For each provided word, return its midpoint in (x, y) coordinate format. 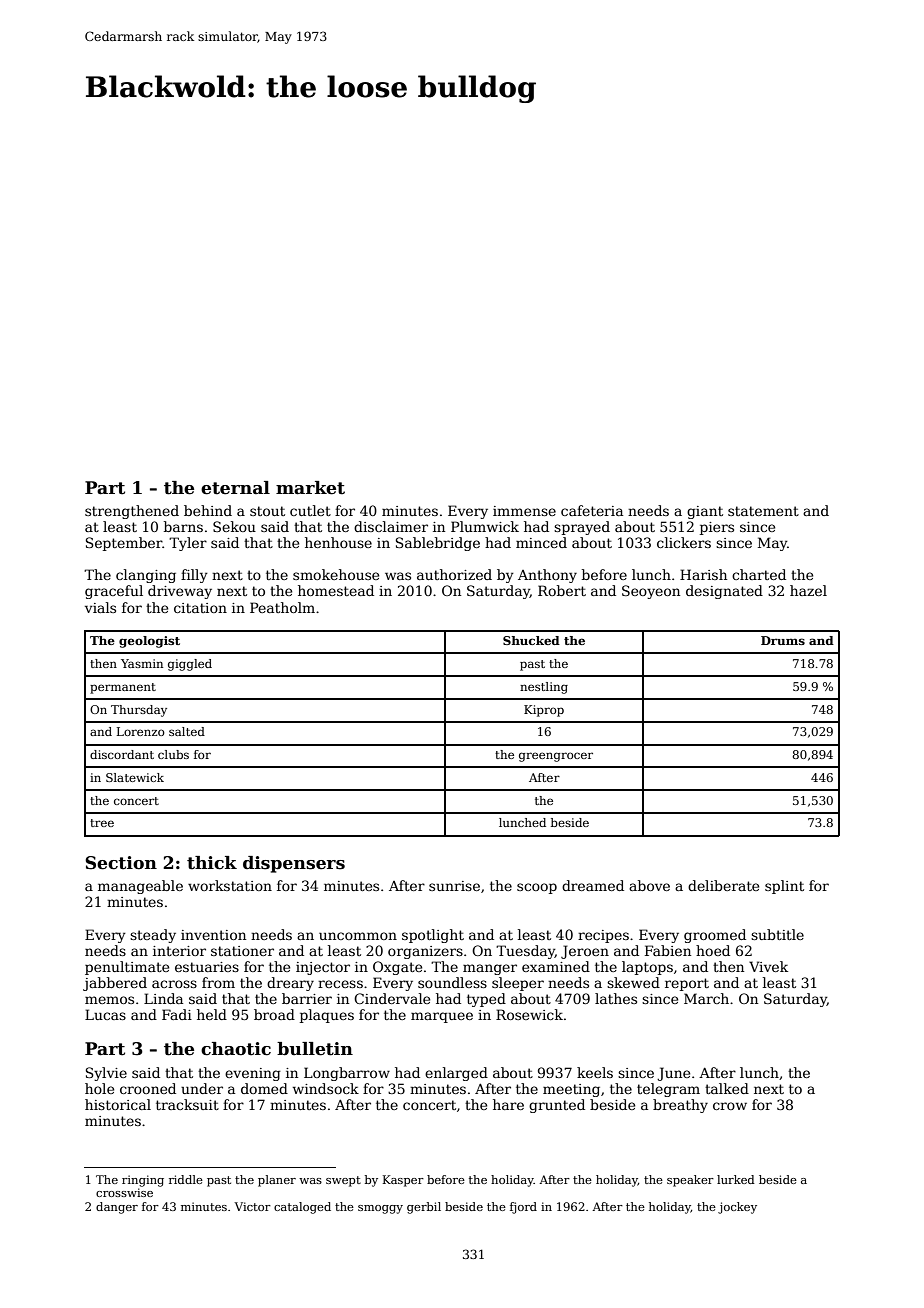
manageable (140, 887)
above (649, 885)
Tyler (188, 544)
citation (200, 608)
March (706, 998)
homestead (336, 590)
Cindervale (392, 998)
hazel (808, 590)
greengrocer (556, 757)
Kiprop (544, 711)
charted (759, 574)
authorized (454, 574)
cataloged (302, 1208)
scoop (537, 888)
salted (187, 731)
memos (109, 1000)
